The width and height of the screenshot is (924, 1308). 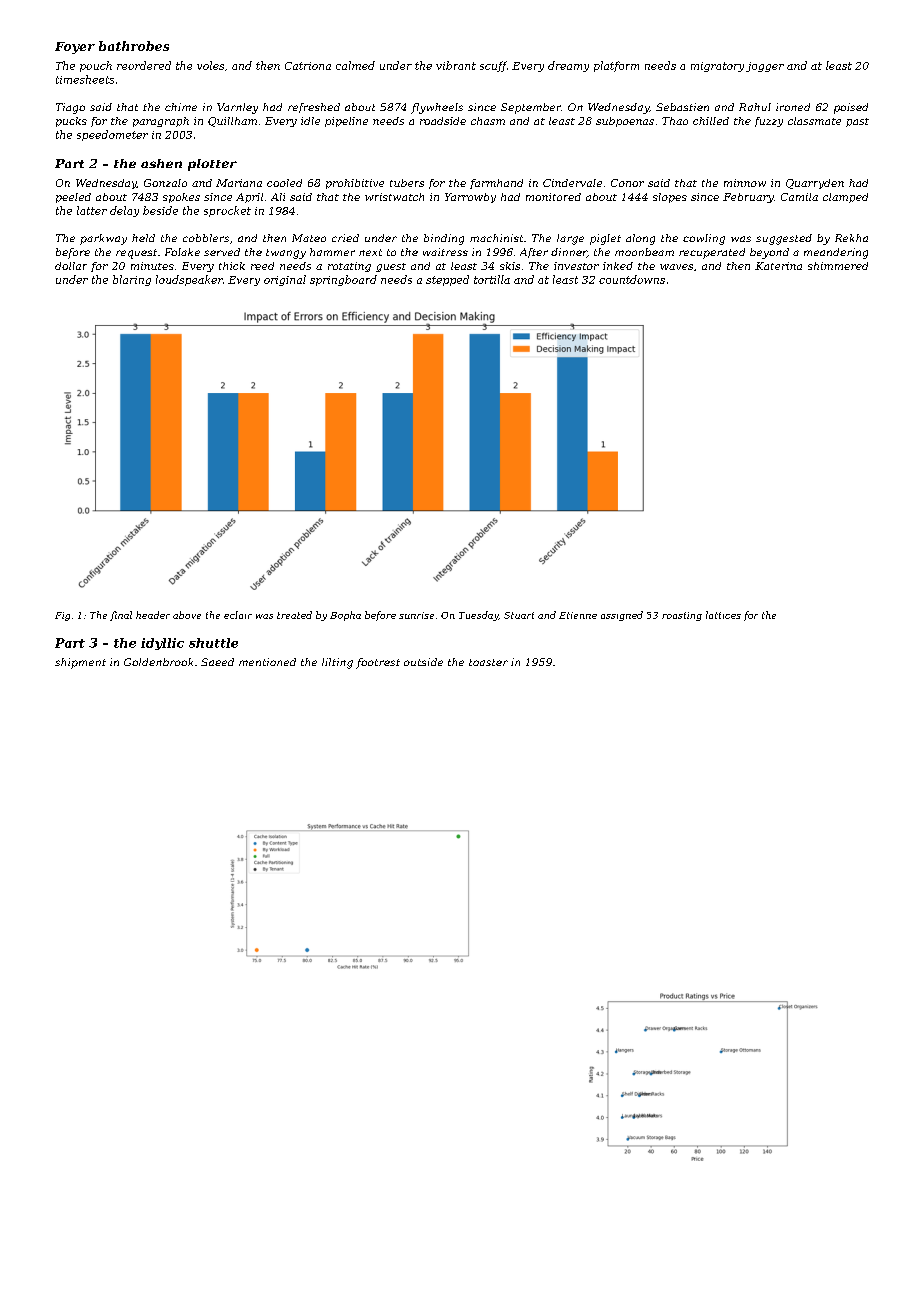 What do you see at coordinates (717, 67) in the screenshot?
I see `migratory` at bounding box center [717, 67].
